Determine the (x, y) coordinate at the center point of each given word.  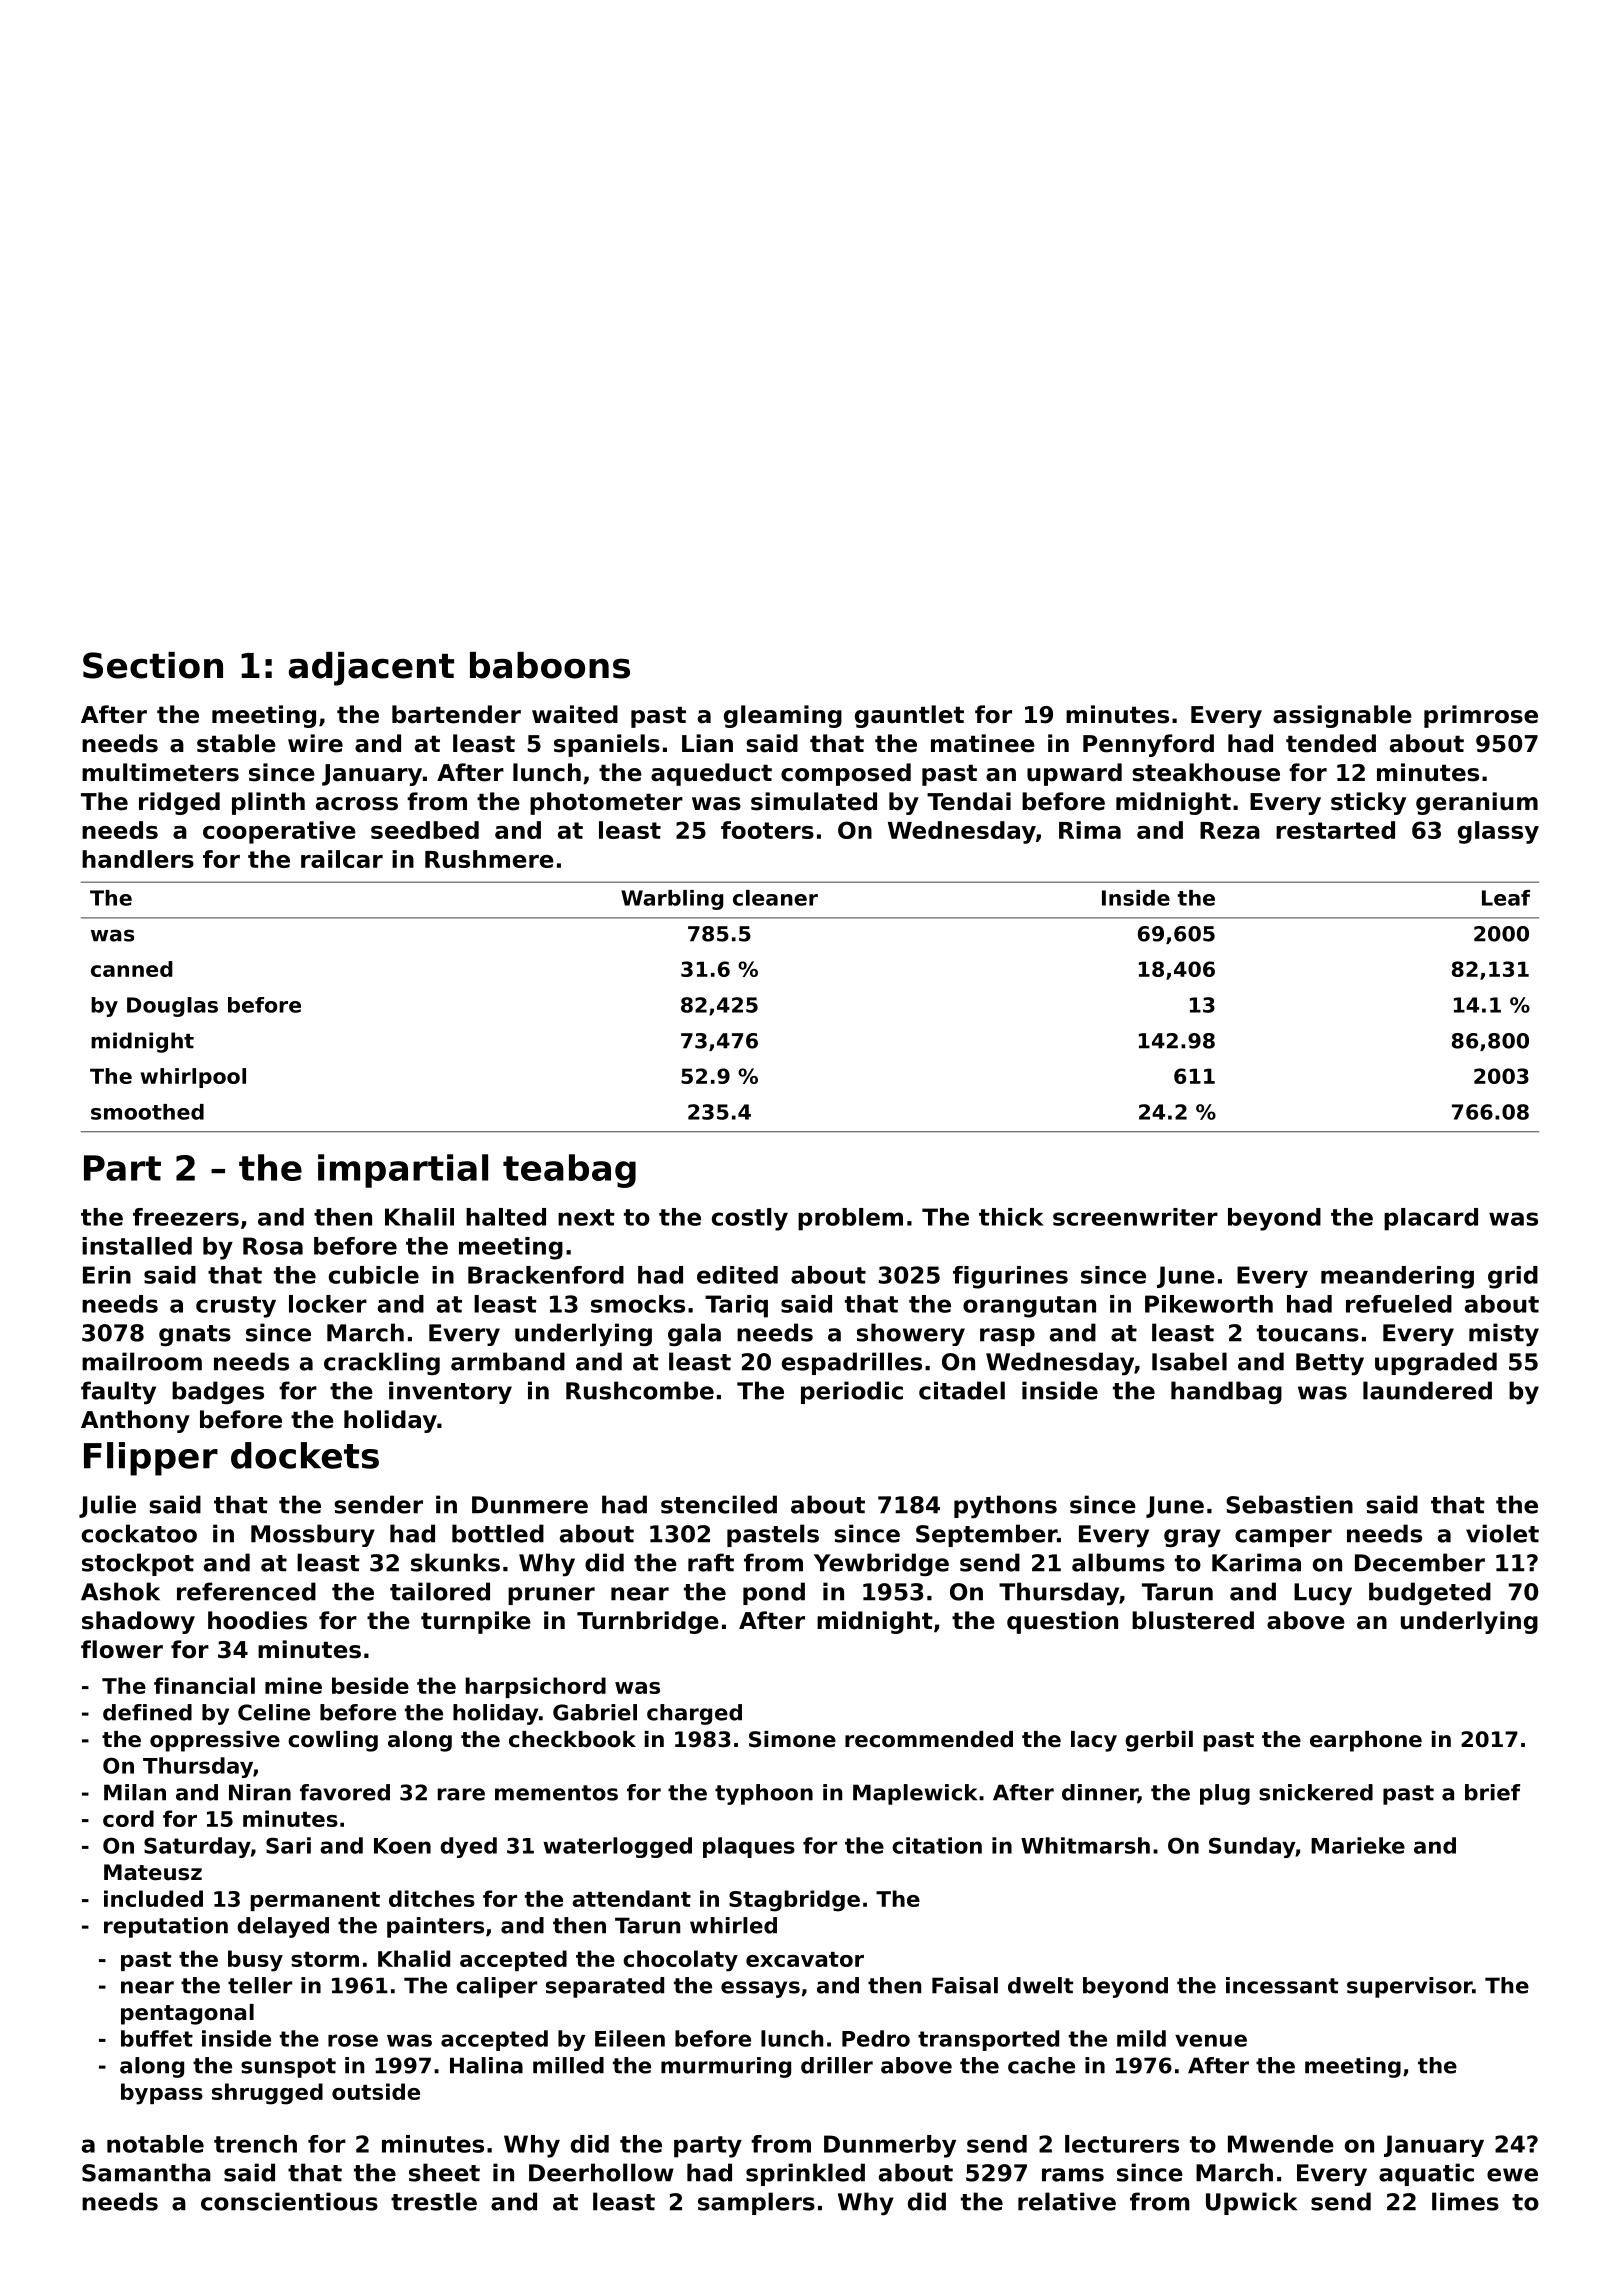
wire (315, 743)
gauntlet (909, 716)
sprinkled (805, 2174)
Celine (274, 1712)
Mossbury (313, 1535)
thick (1011, 1217)
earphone (1366, 1741)
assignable (1342, 716)
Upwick (1251, 2203)
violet (1502, 1533)
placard (1431, 1219)
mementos (556, 1793)
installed (137, 1246)
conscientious (289, 2201)
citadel (962, 1390)
